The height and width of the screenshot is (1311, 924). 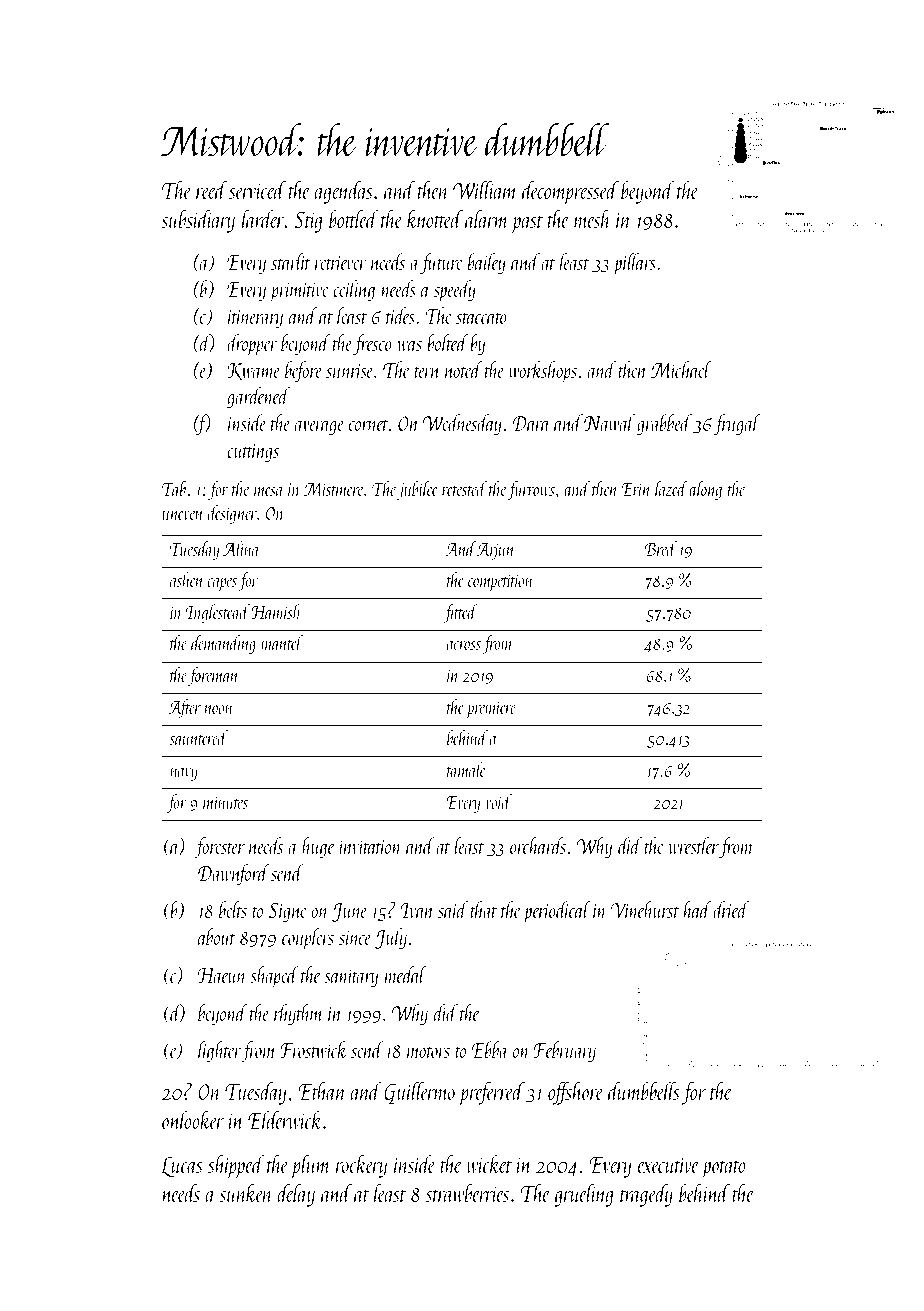 I want to click on fitted, so click(x=461, y=613).
